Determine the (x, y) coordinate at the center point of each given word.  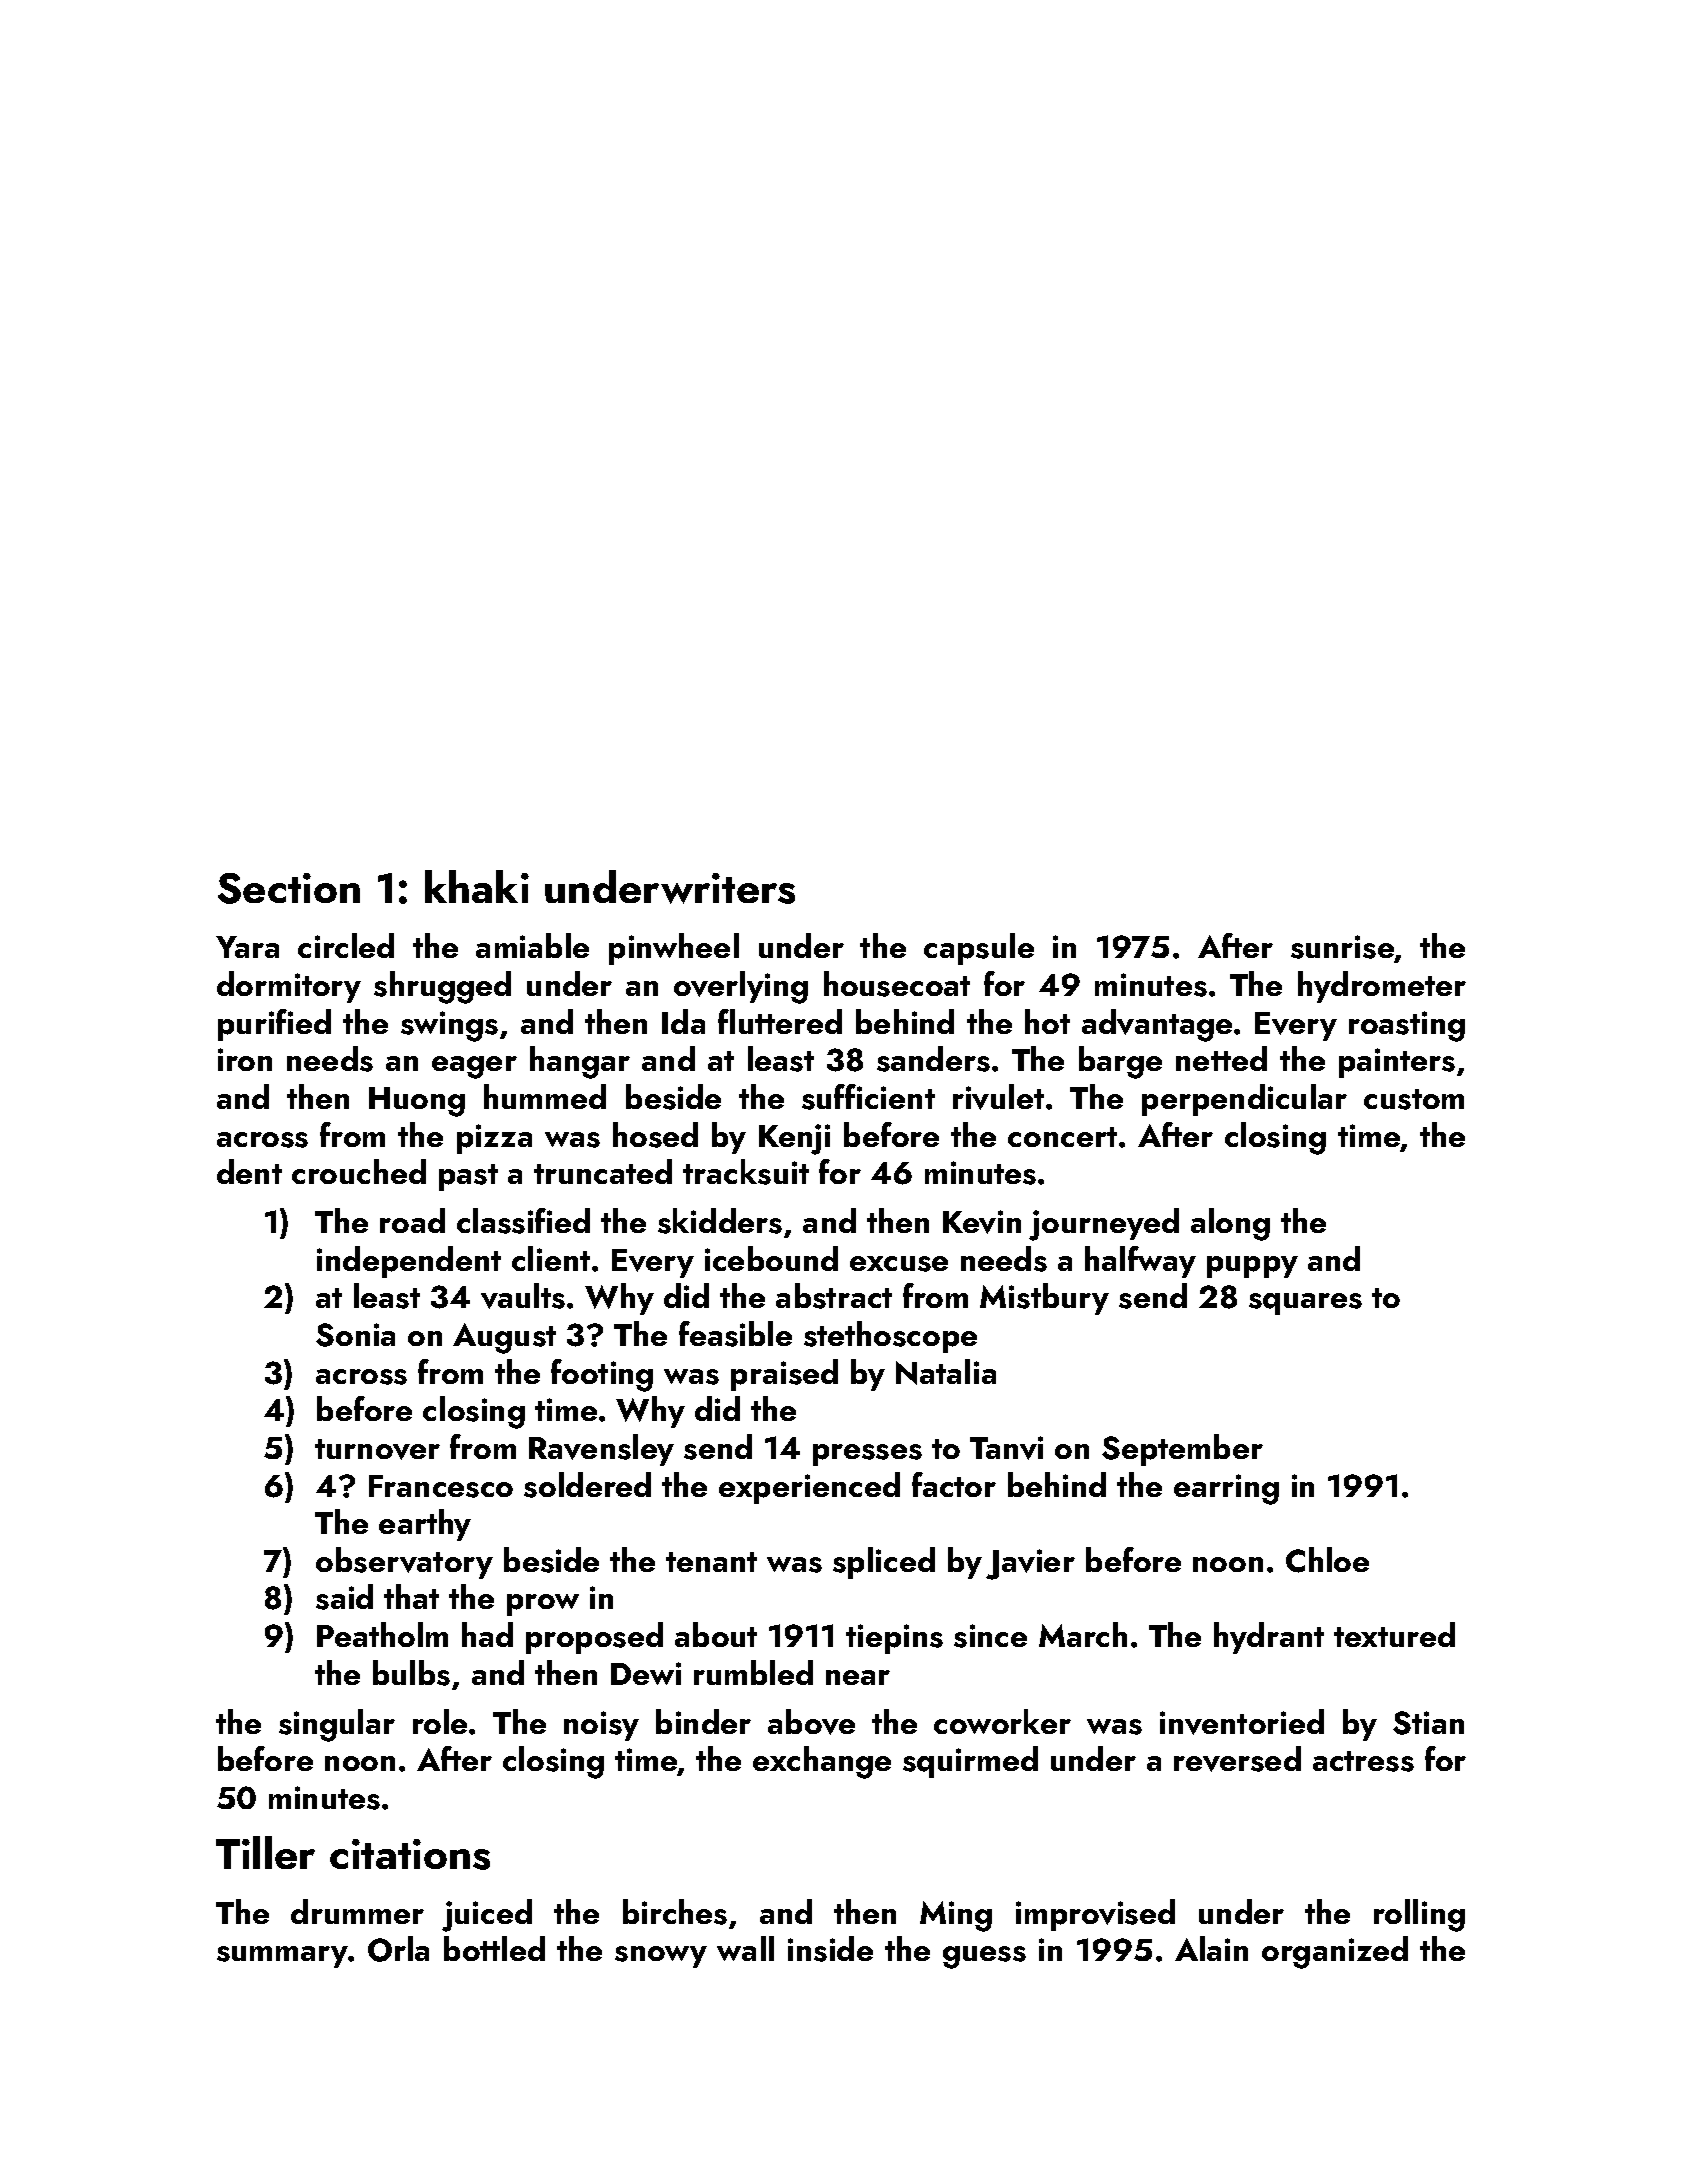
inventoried (1242, 1722)
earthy (425, 1525)
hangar (580, 1062)
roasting (1407, 1026)
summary (283, 1957)
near (858, 1677)
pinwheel (674, 949)
